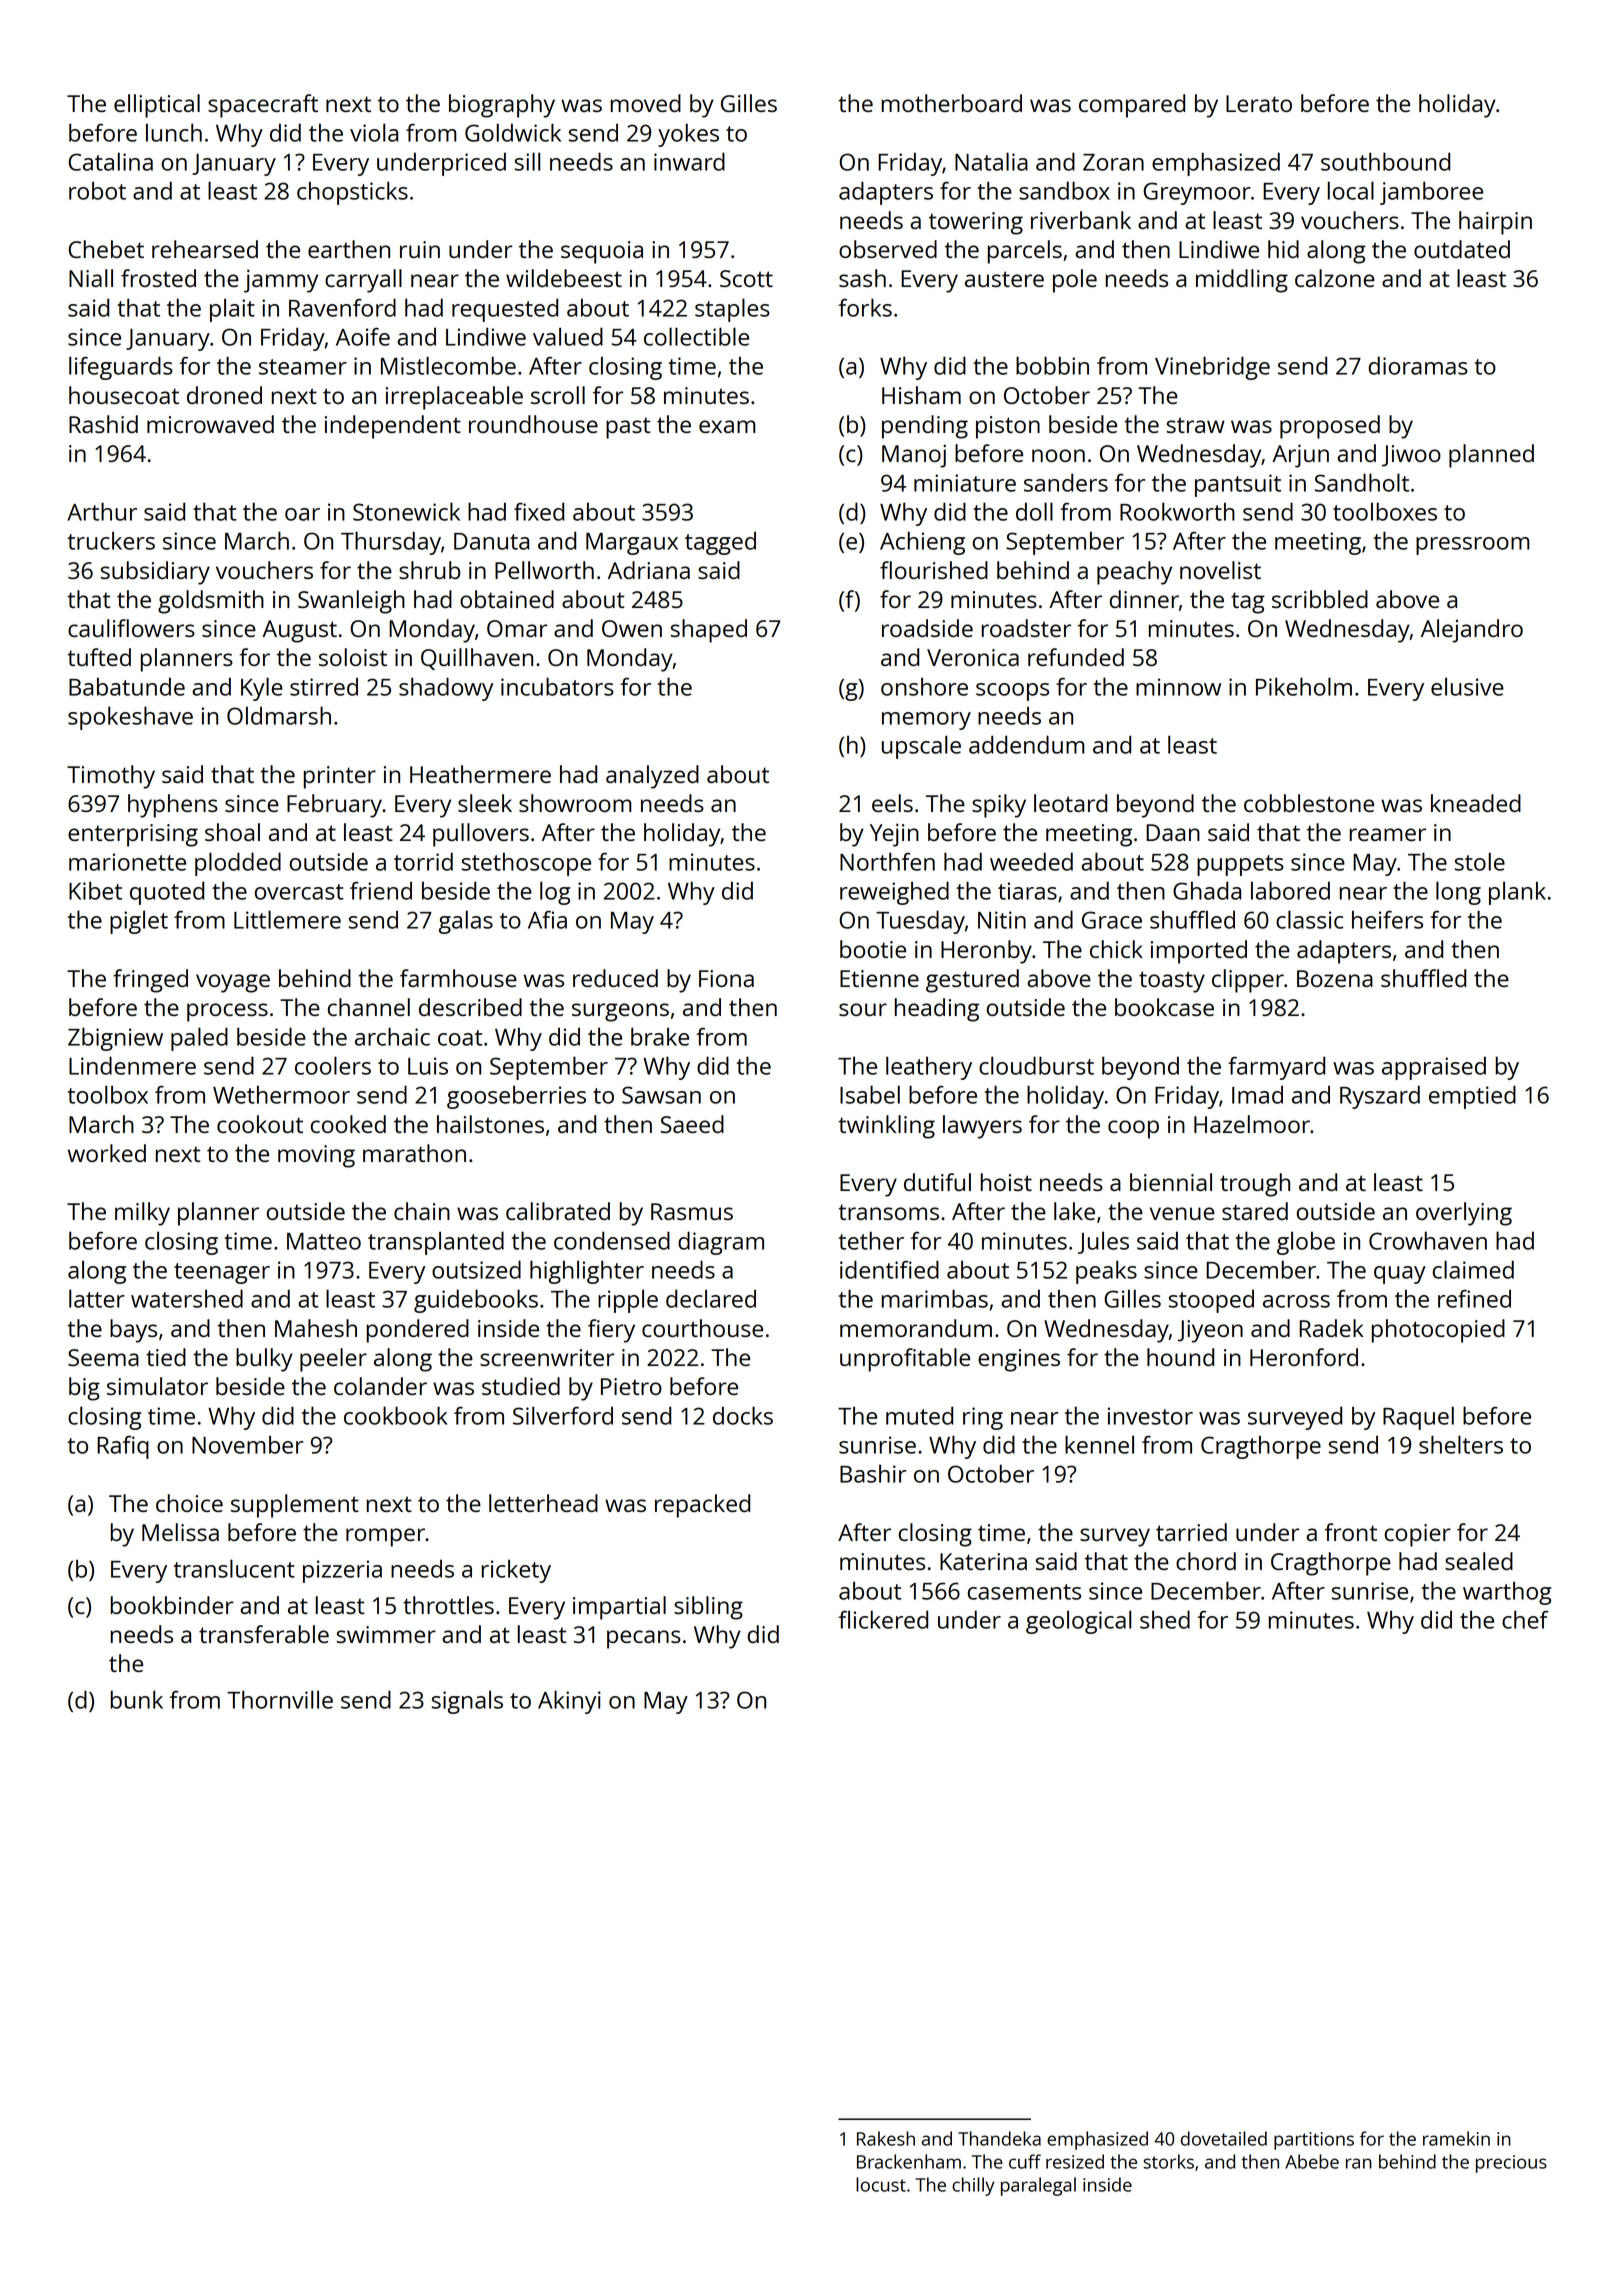 The width and height of the image is (1620, 2292). I want to click on pecans, so click(644, 1639).
